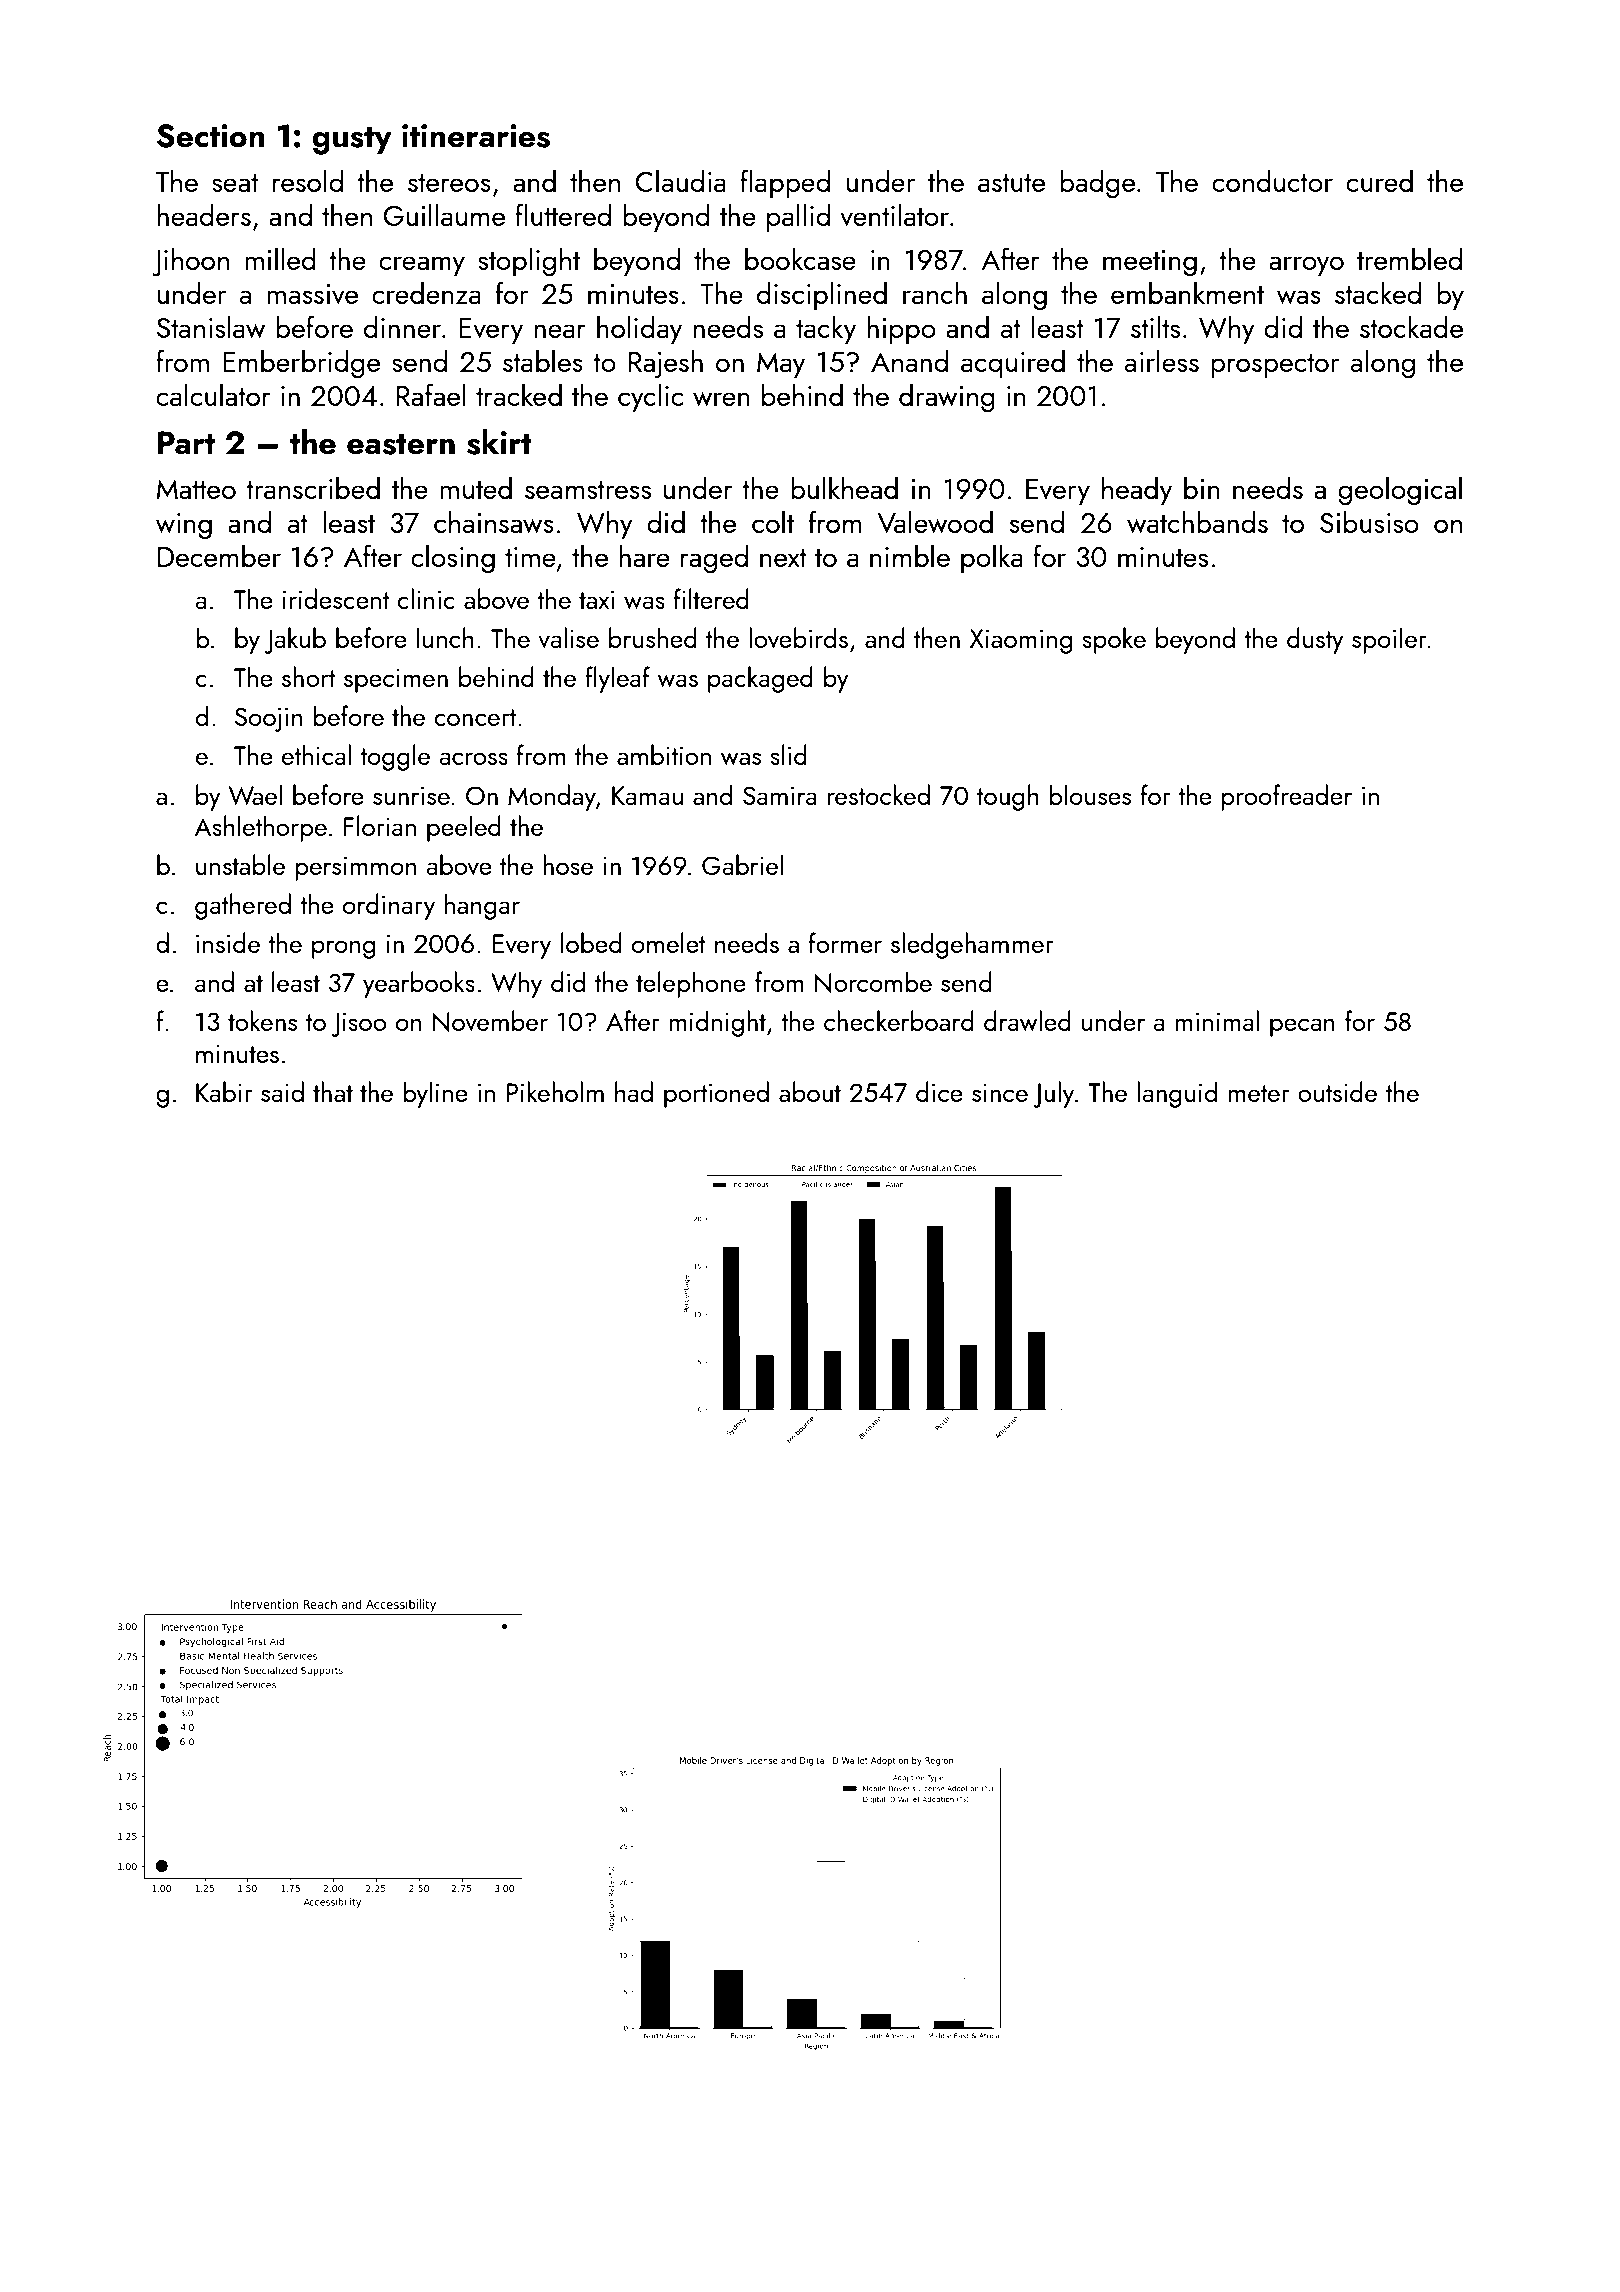 The width and height of the screenshot is (1620, 2292). What do you see at coordinates (1137, 491) in the screenshot?
I see `heady` at bounding box center [1137, 491].
